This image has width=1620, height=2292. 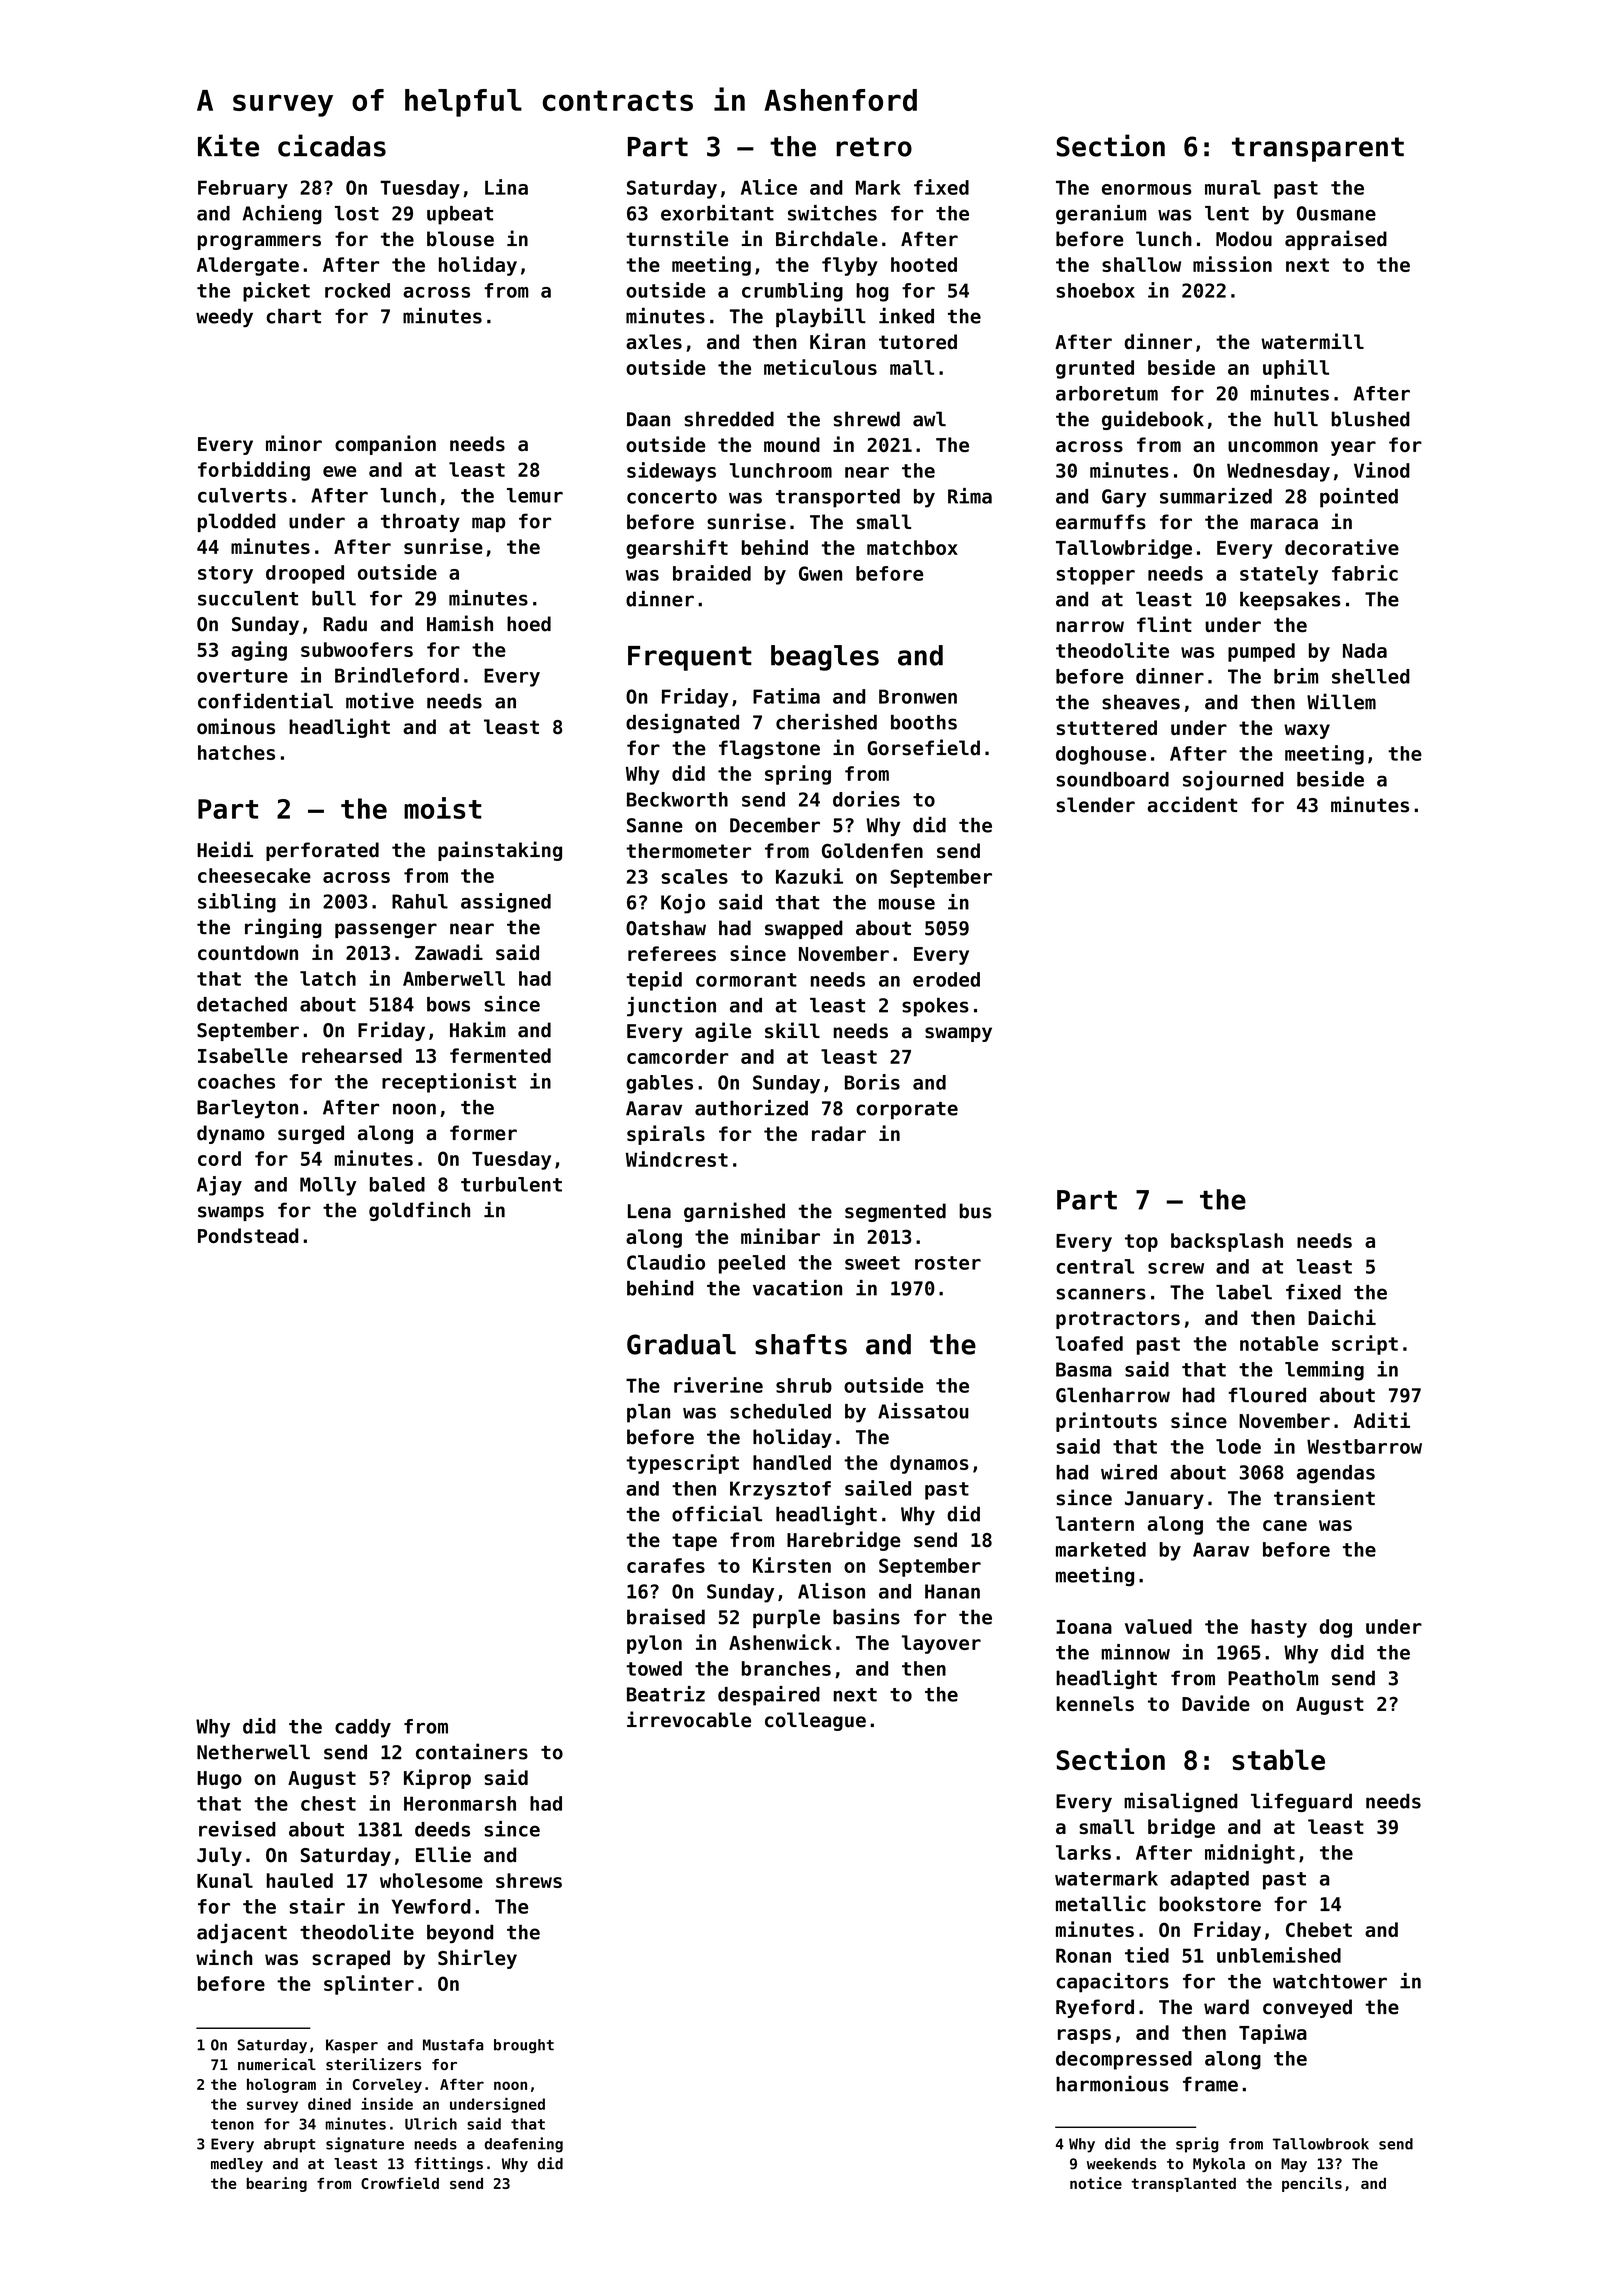 I want to click on backsplash, so click(x=1227, y=1242).
